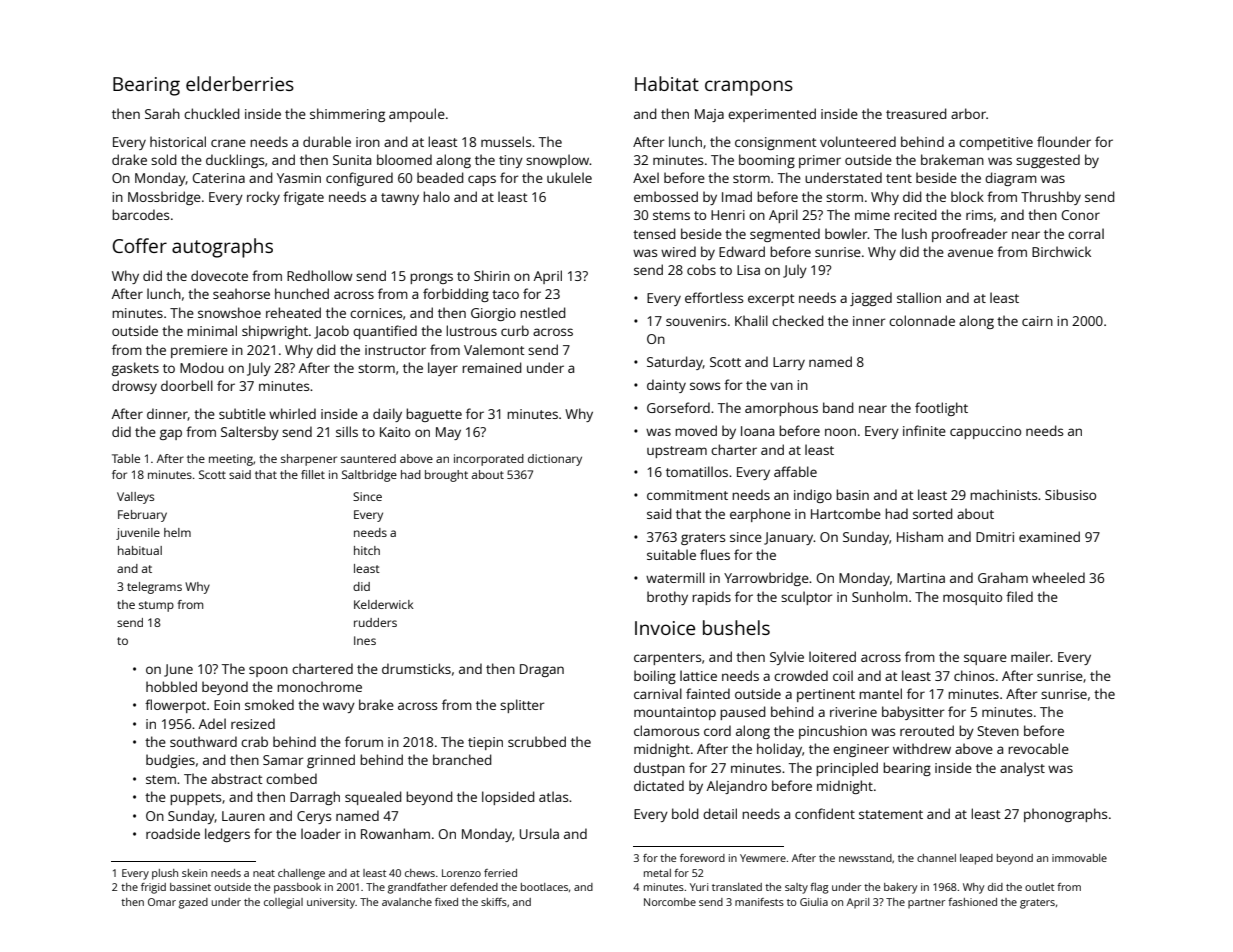 Image resolution: width=1233 pixels, height=952 pixels. I want to click on examined, so click(1049, 536).
